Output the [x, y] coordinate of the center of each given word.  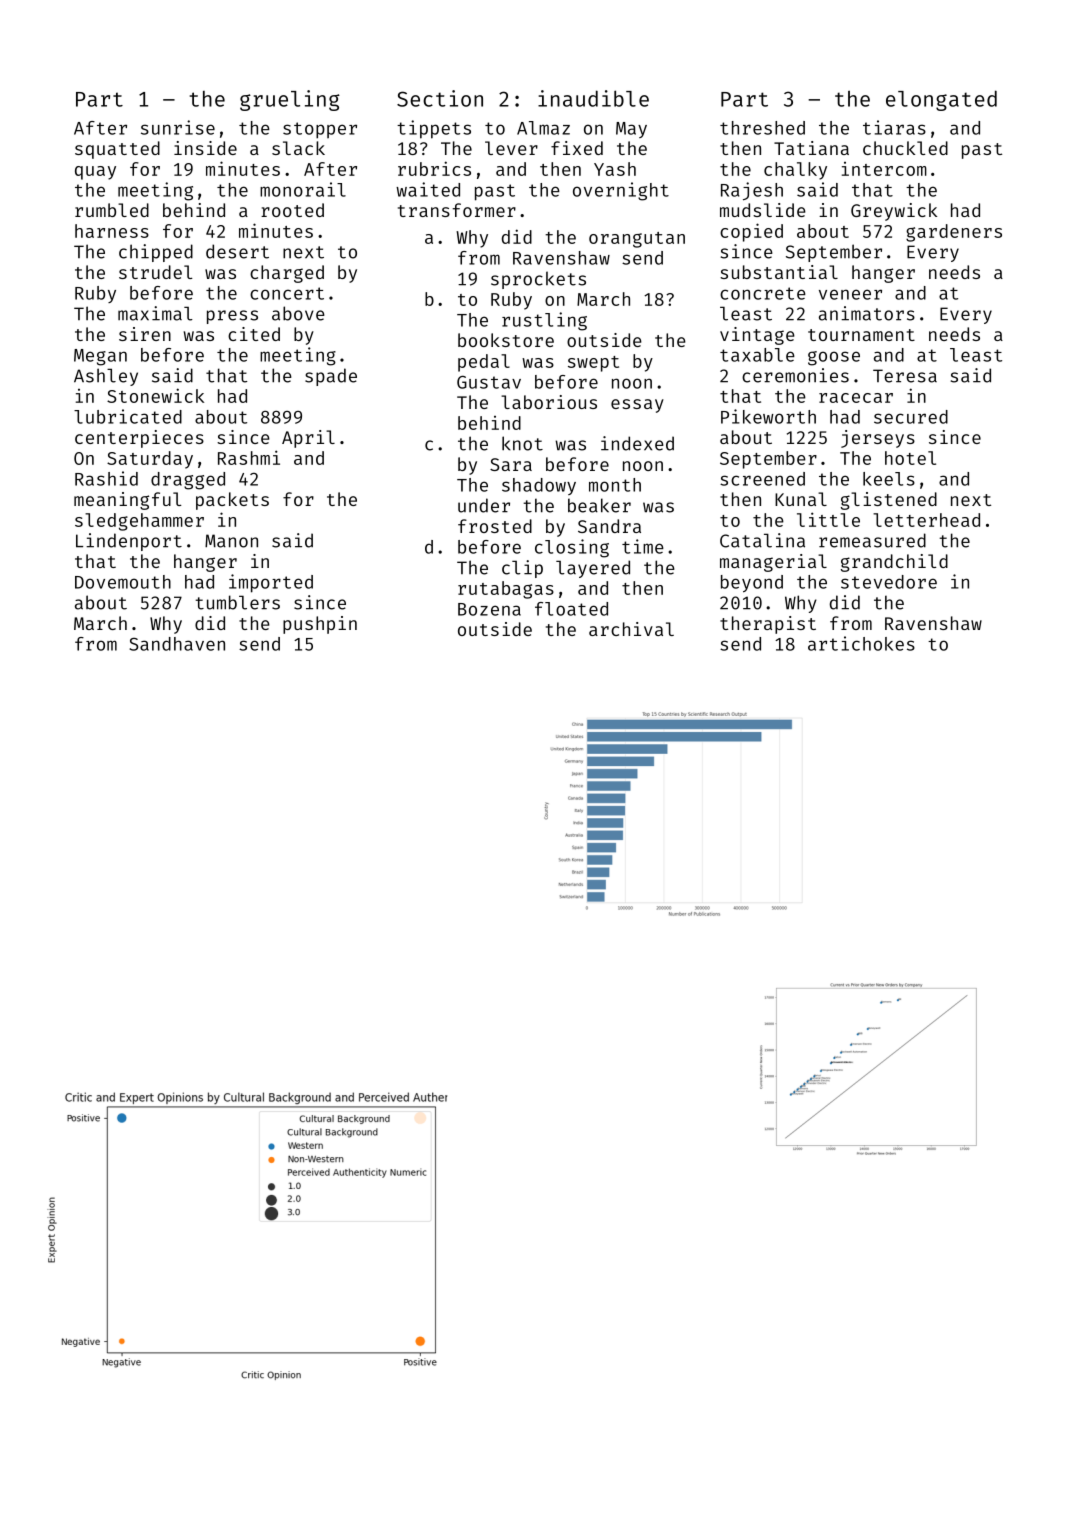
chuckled [905, 148]
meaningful [128, 501]
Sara [511, 464]
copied [751, 232]
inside [205, 148]
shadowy [539, 486]
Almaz [543, 128]
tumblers [237, 602]
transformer [457, 210]
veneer [850, 294]
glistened [889, 501]
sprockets [538, 280]
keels [889, 479]
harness [112, 231]
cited [254, 334]
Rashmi [249, 457]
